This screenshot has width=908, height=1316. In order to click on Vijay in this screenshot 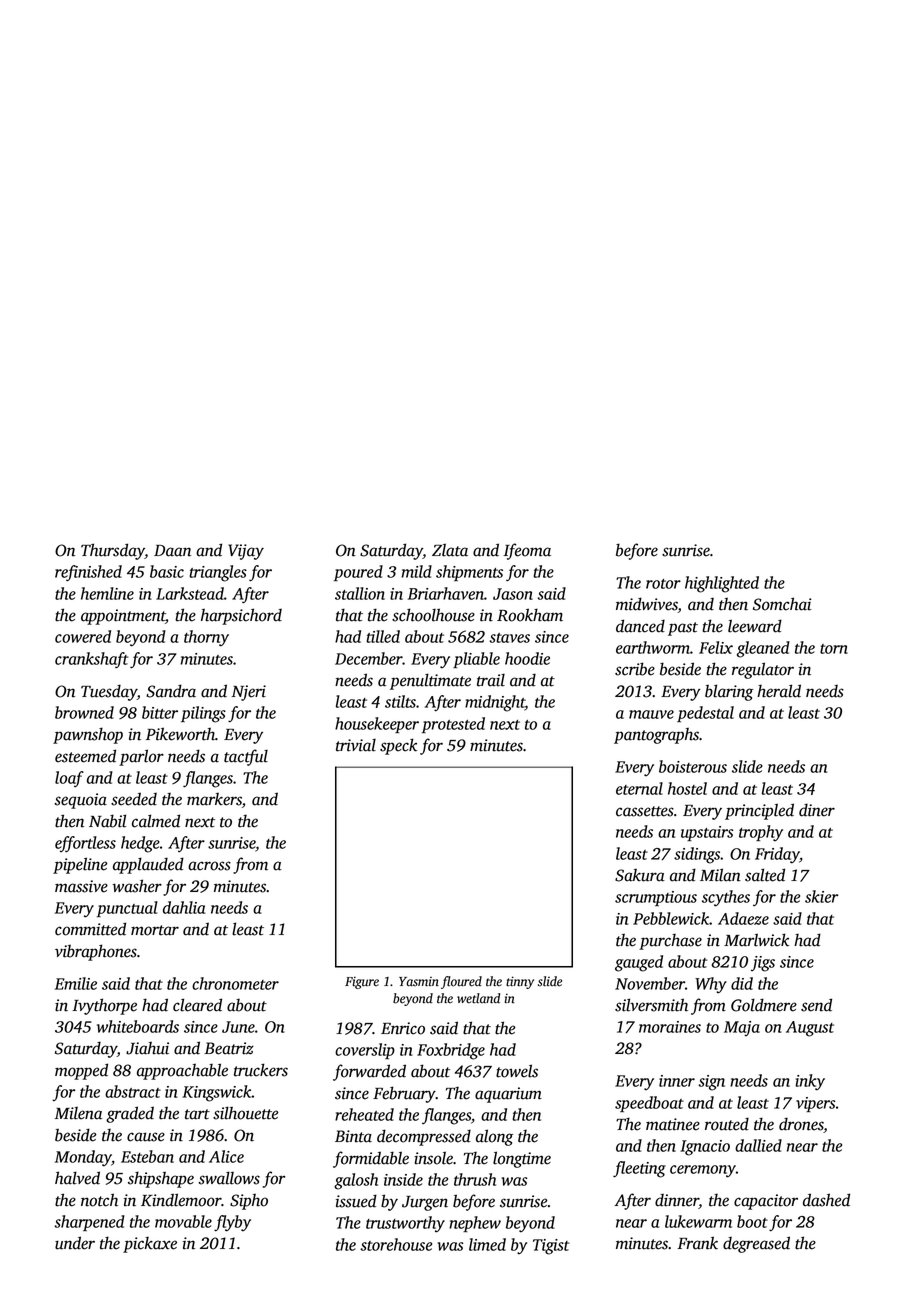, I will do `click(246, 552)`.
